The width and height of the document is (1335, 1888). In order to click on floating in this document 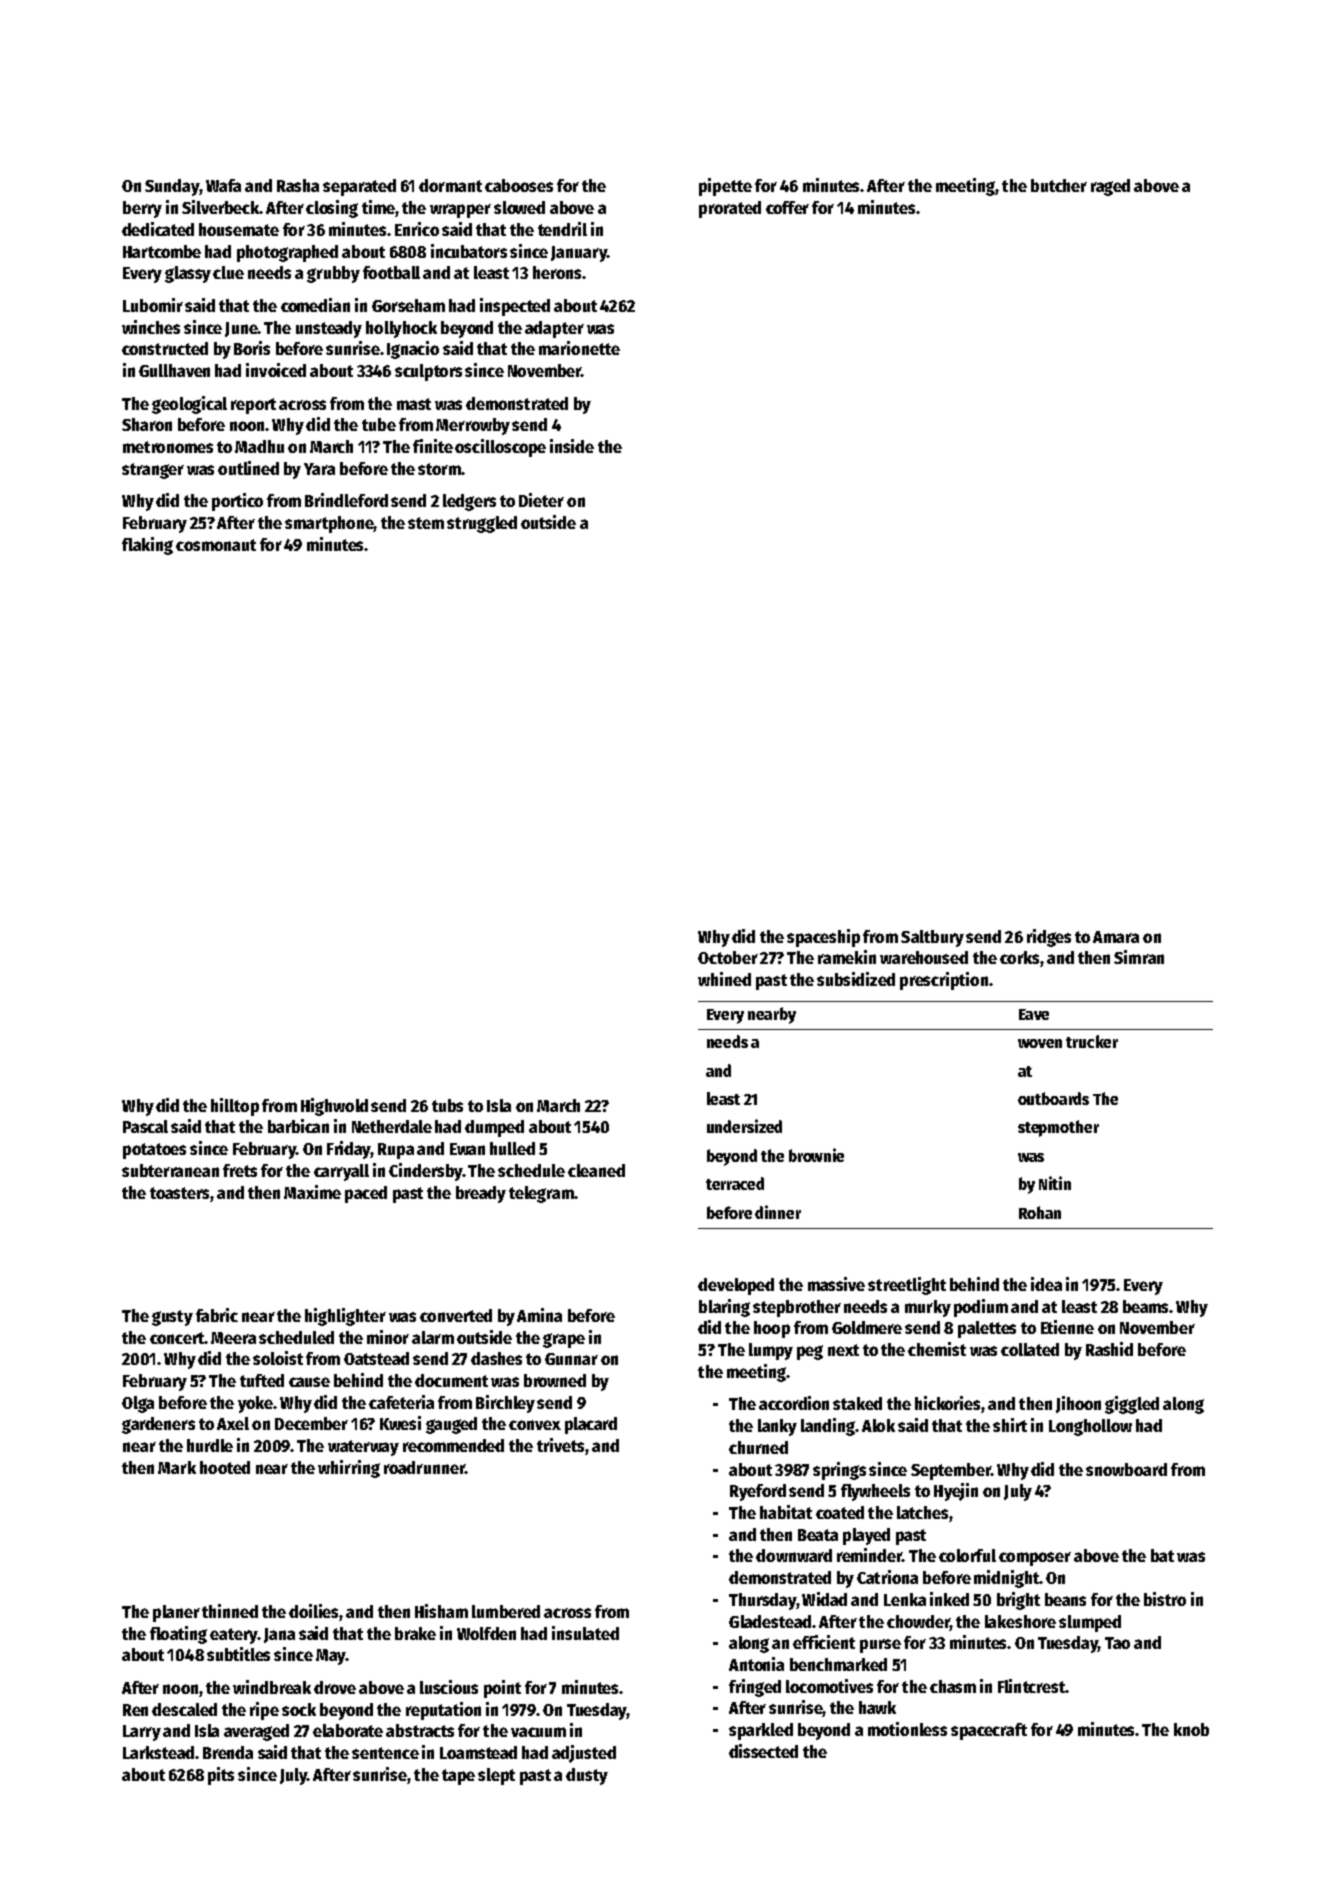, I will do `click(178, 1635)`.
